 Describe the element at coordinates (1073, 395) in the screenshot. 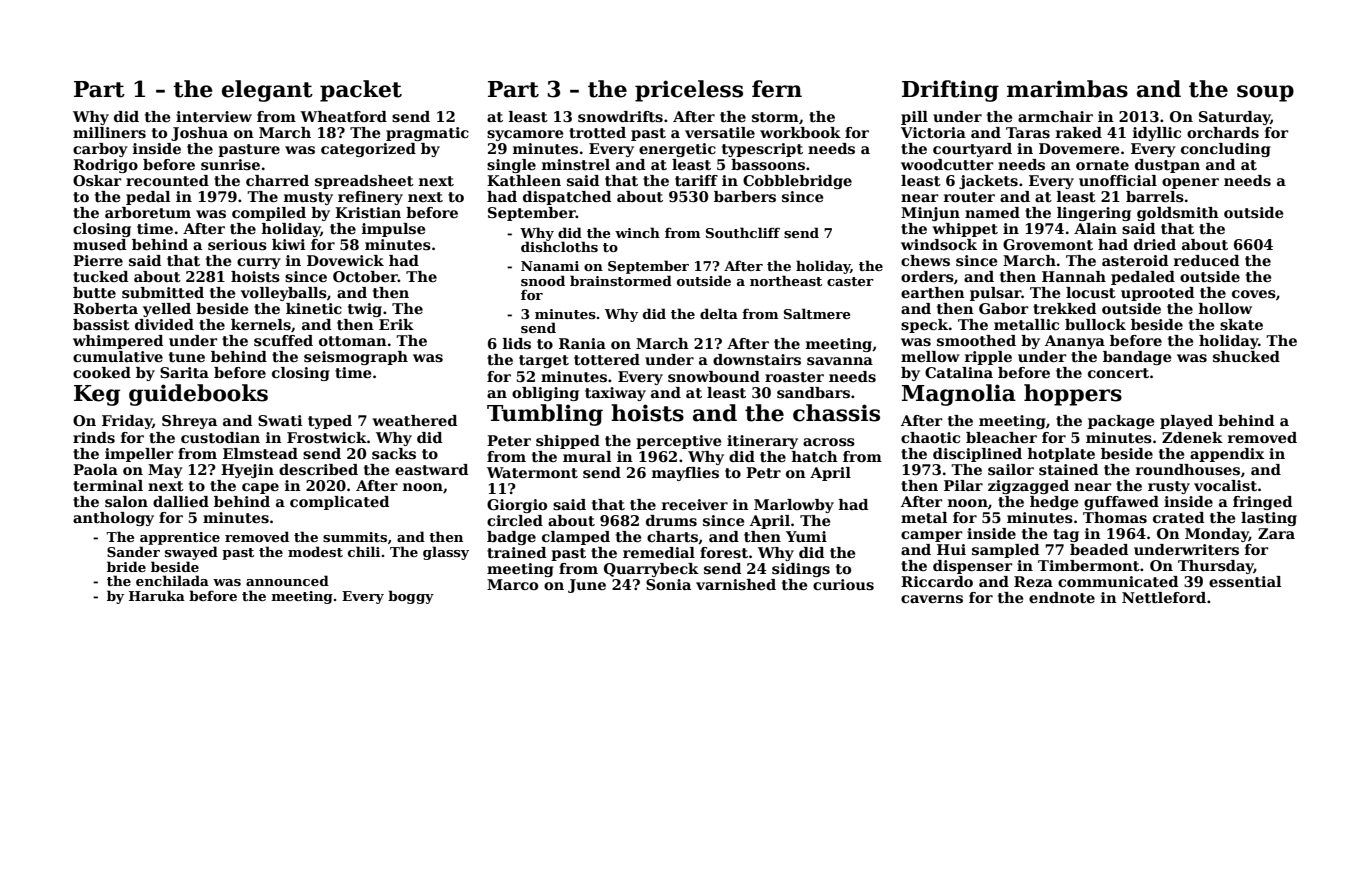

I see `hoppers` at that location.
